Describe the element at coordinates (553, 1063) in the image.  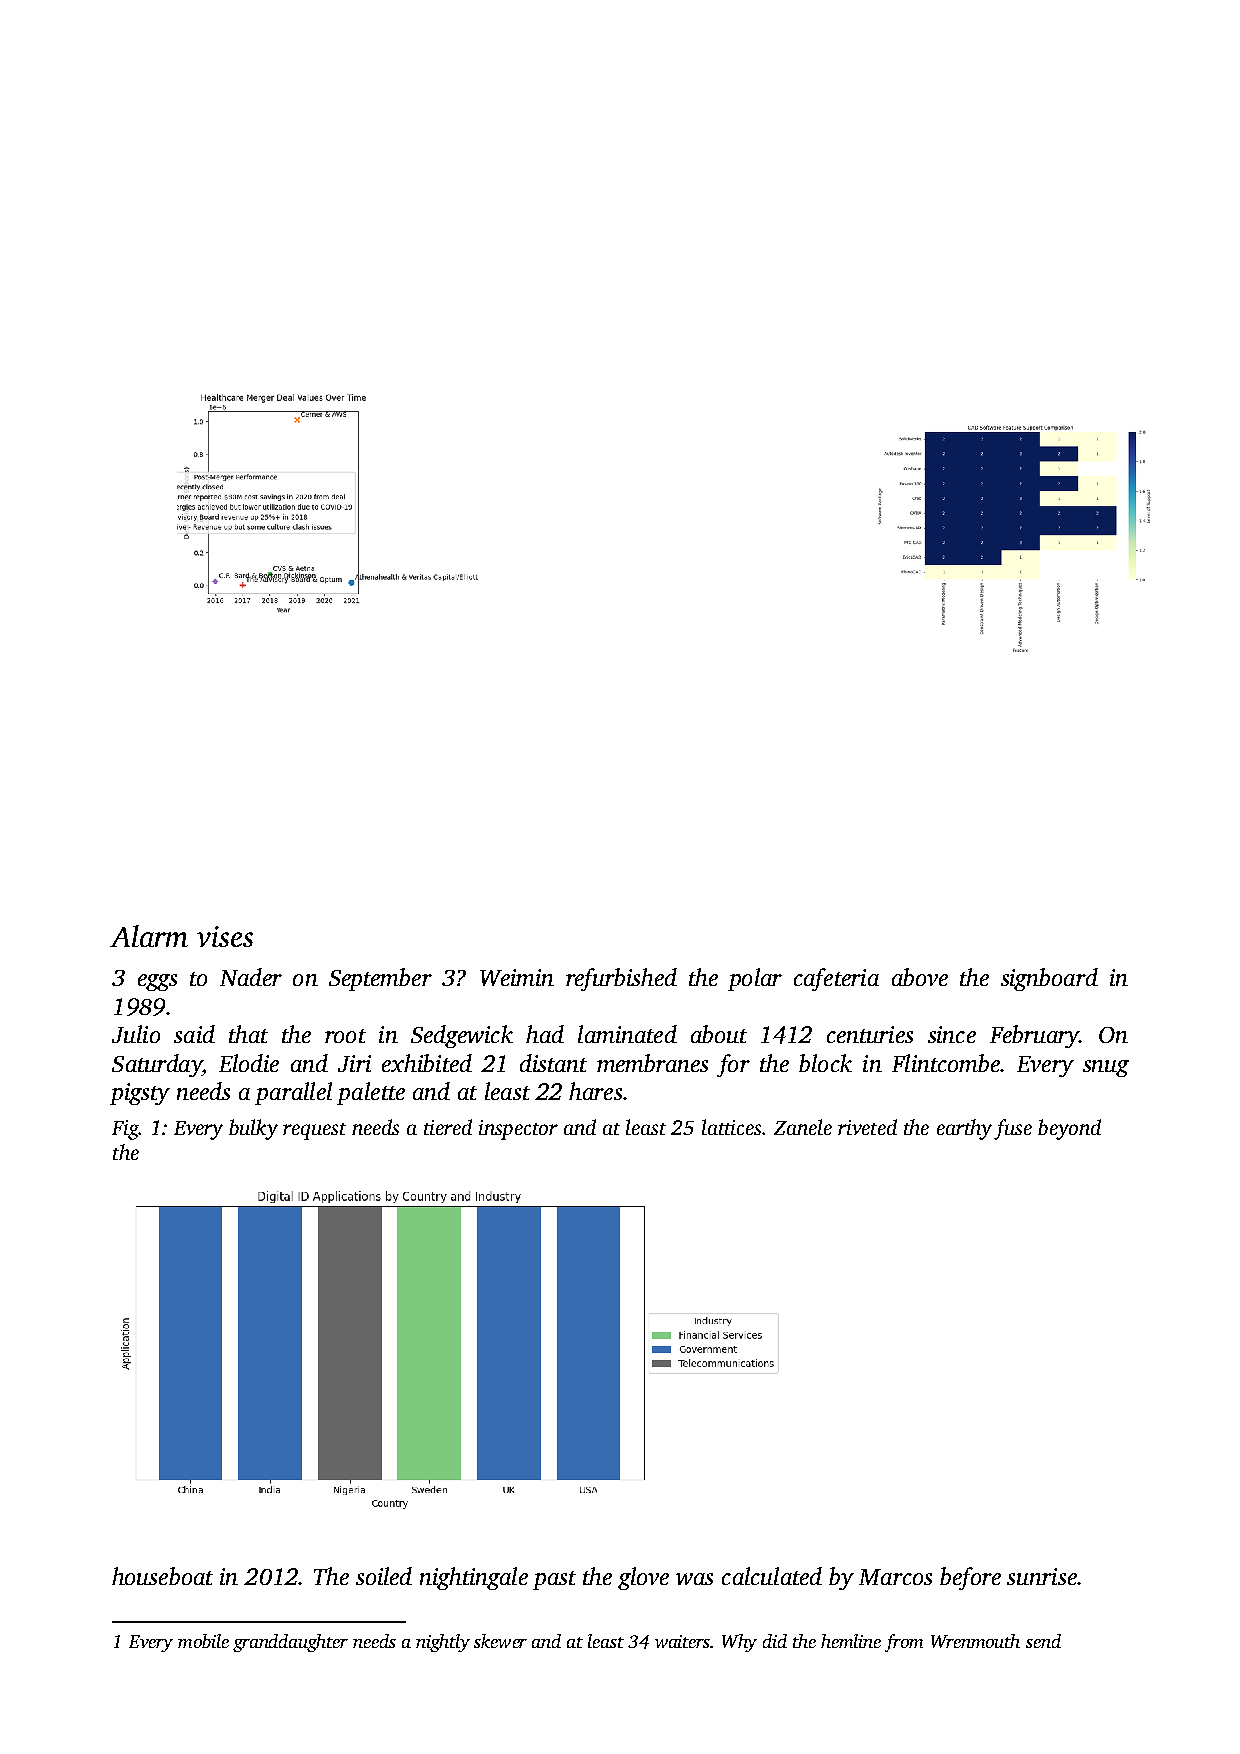
I see `distant` at that location.
